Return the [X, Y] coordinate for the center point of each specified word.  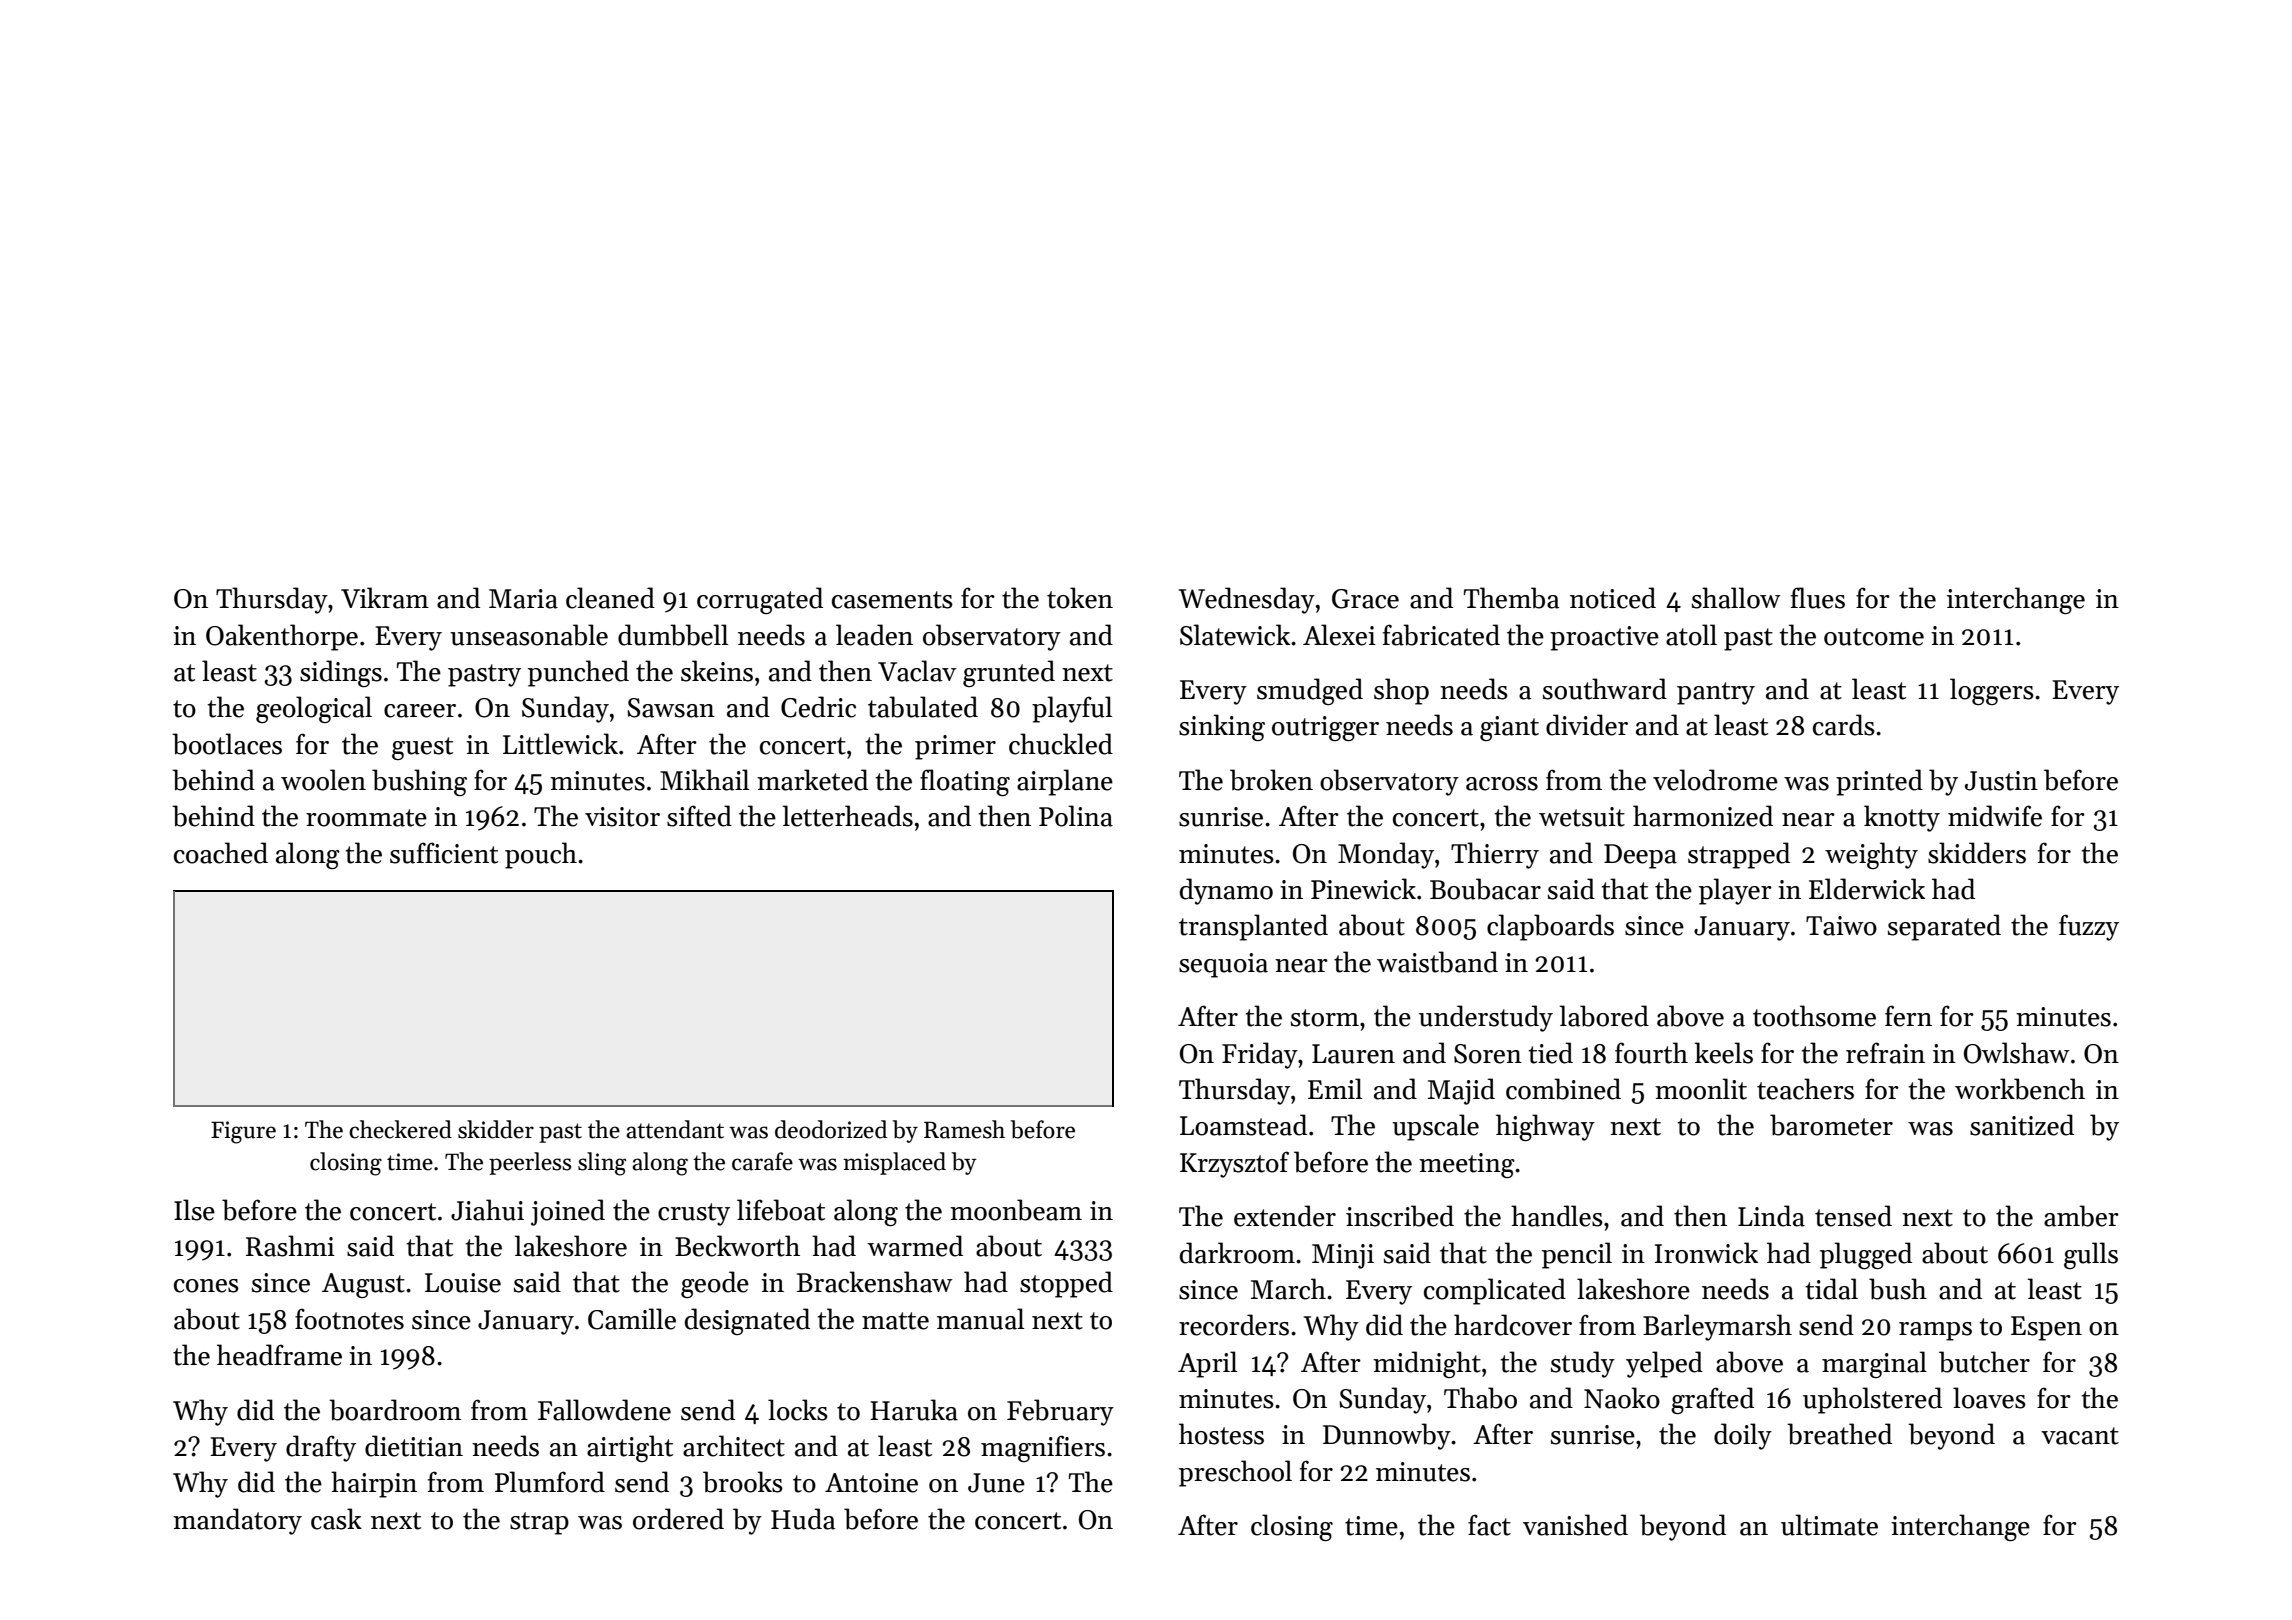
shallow [1736, 598]
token [1080, 598]
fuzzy [2089, 927]
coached [221, 853]
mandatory [237, 1521]
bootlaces [227, 744]
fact [1489, 1525]
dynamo [1226, 891]
